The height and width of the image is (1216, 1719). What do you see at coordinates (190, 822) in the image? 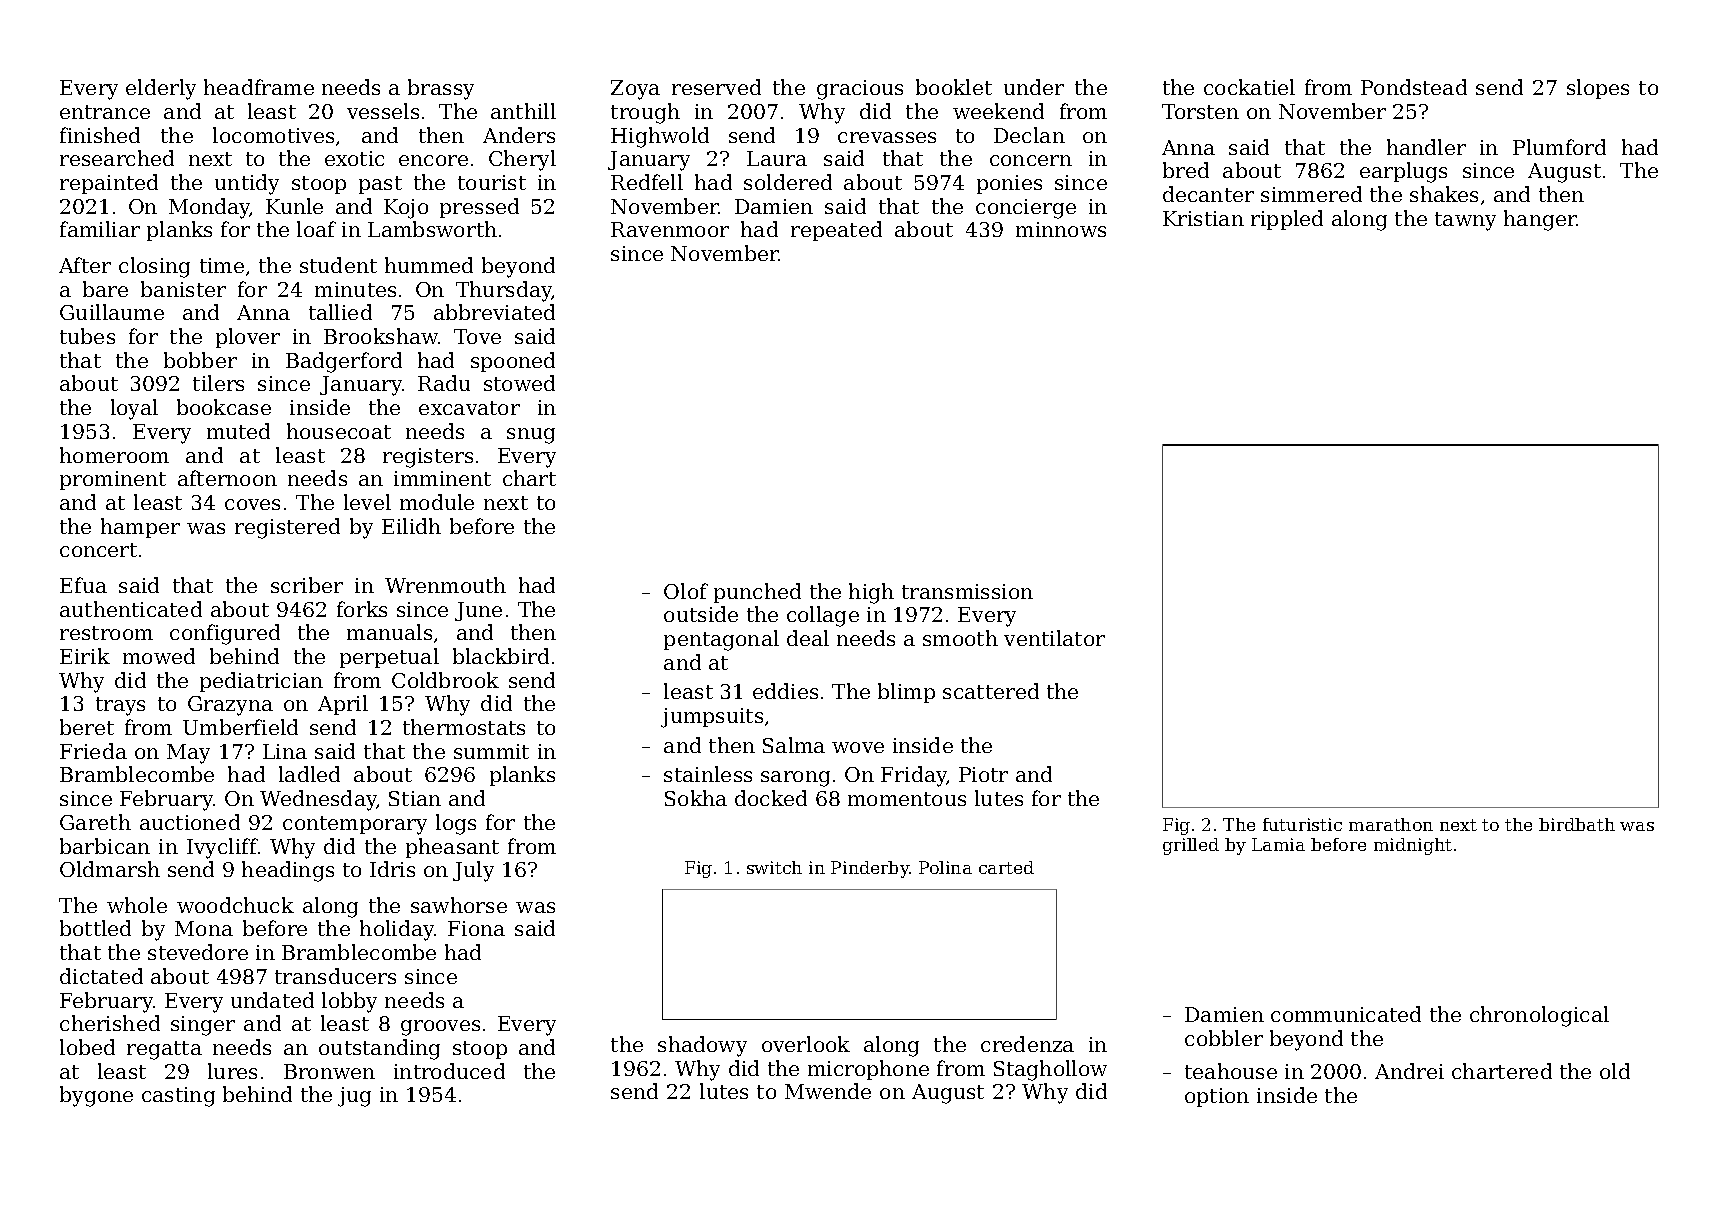
I see `auctioned` at bounding box center [190, 822].
